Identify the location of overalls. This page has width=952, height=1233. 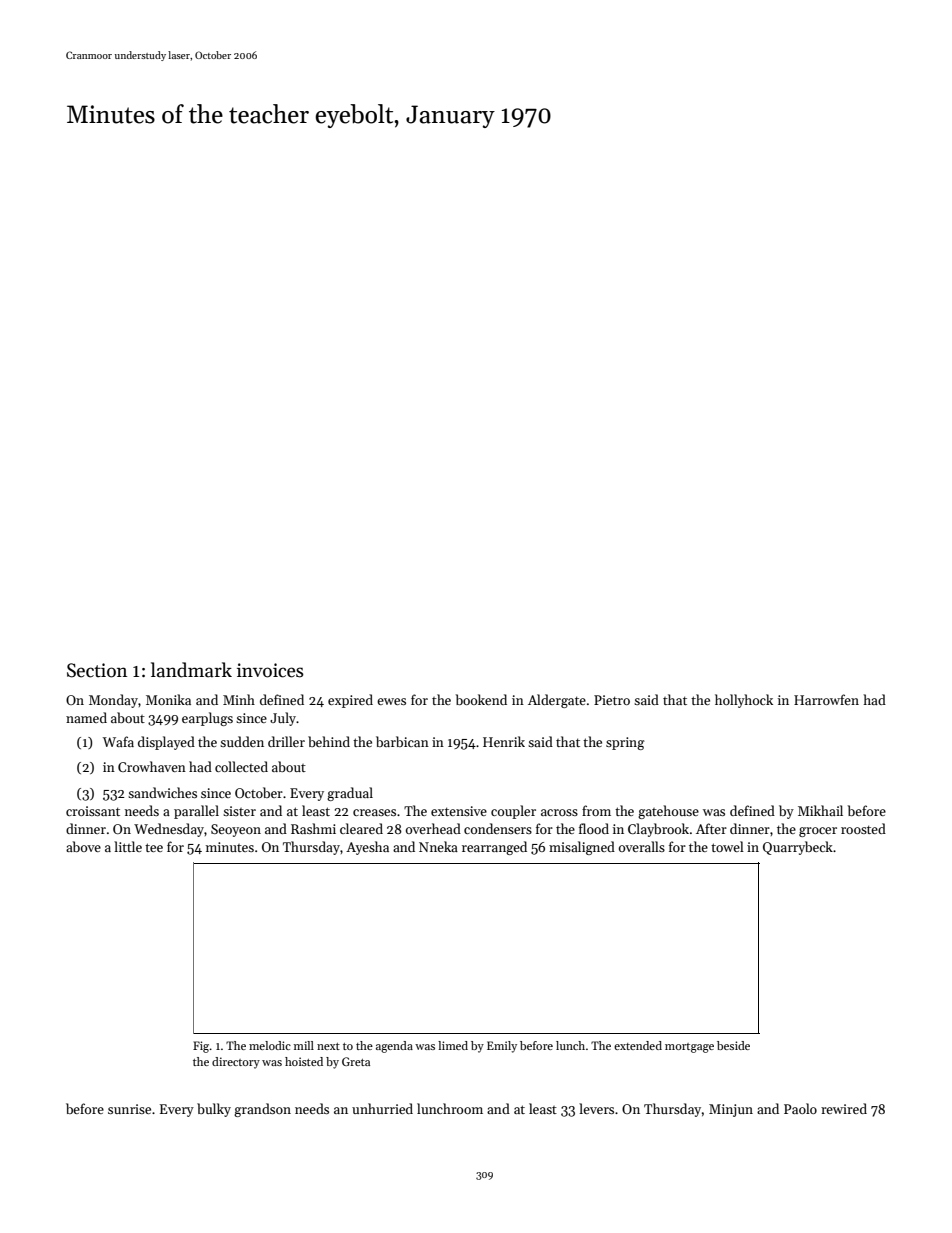
(642, 846).
